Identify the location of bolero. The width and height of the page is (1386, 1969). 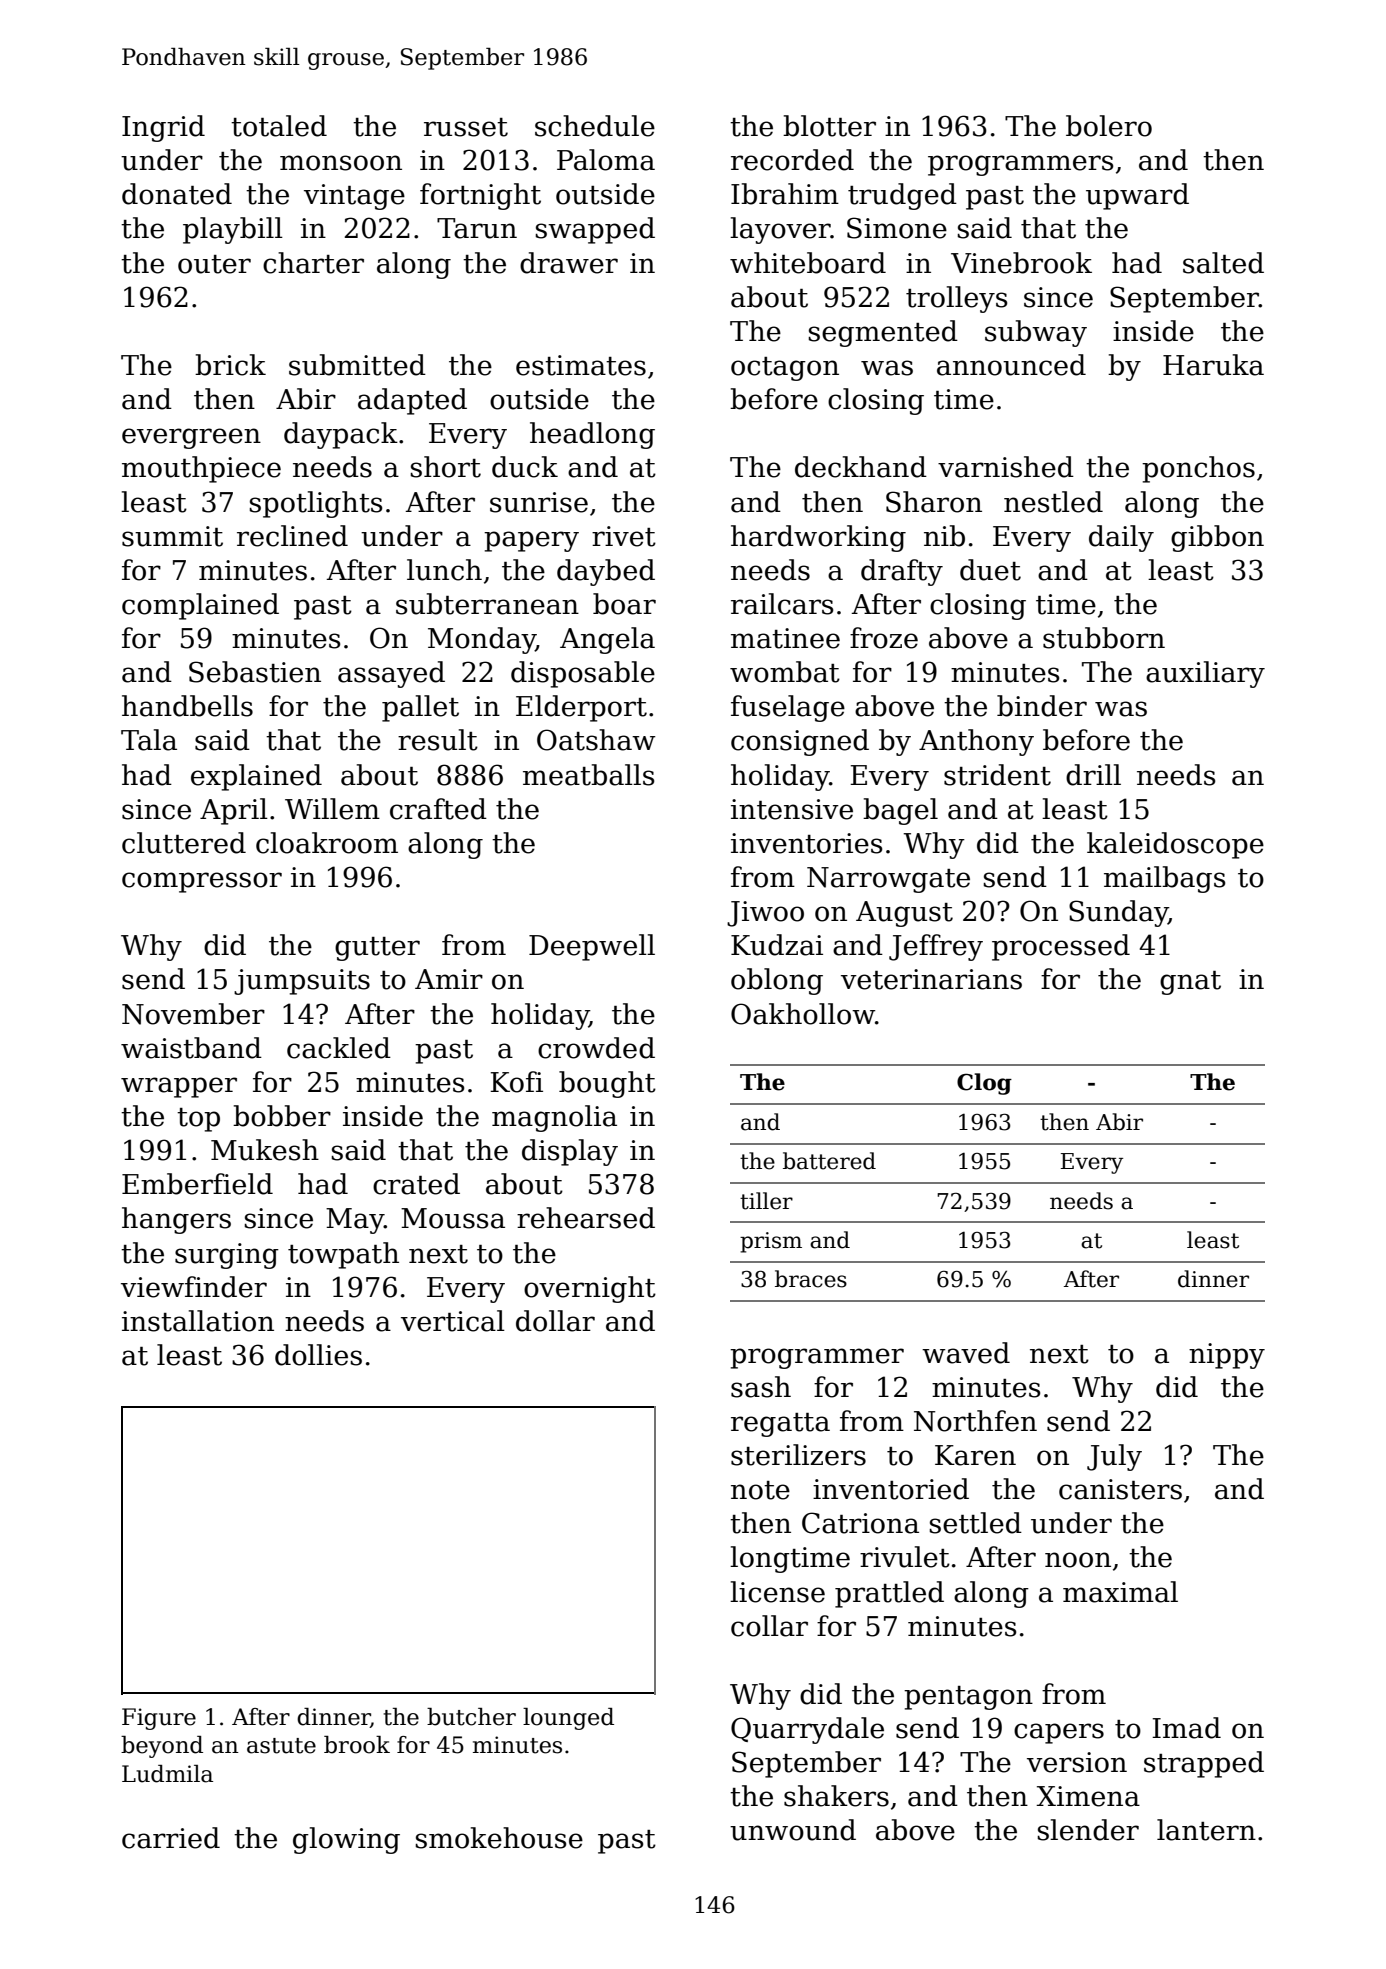
(1109, 126).
